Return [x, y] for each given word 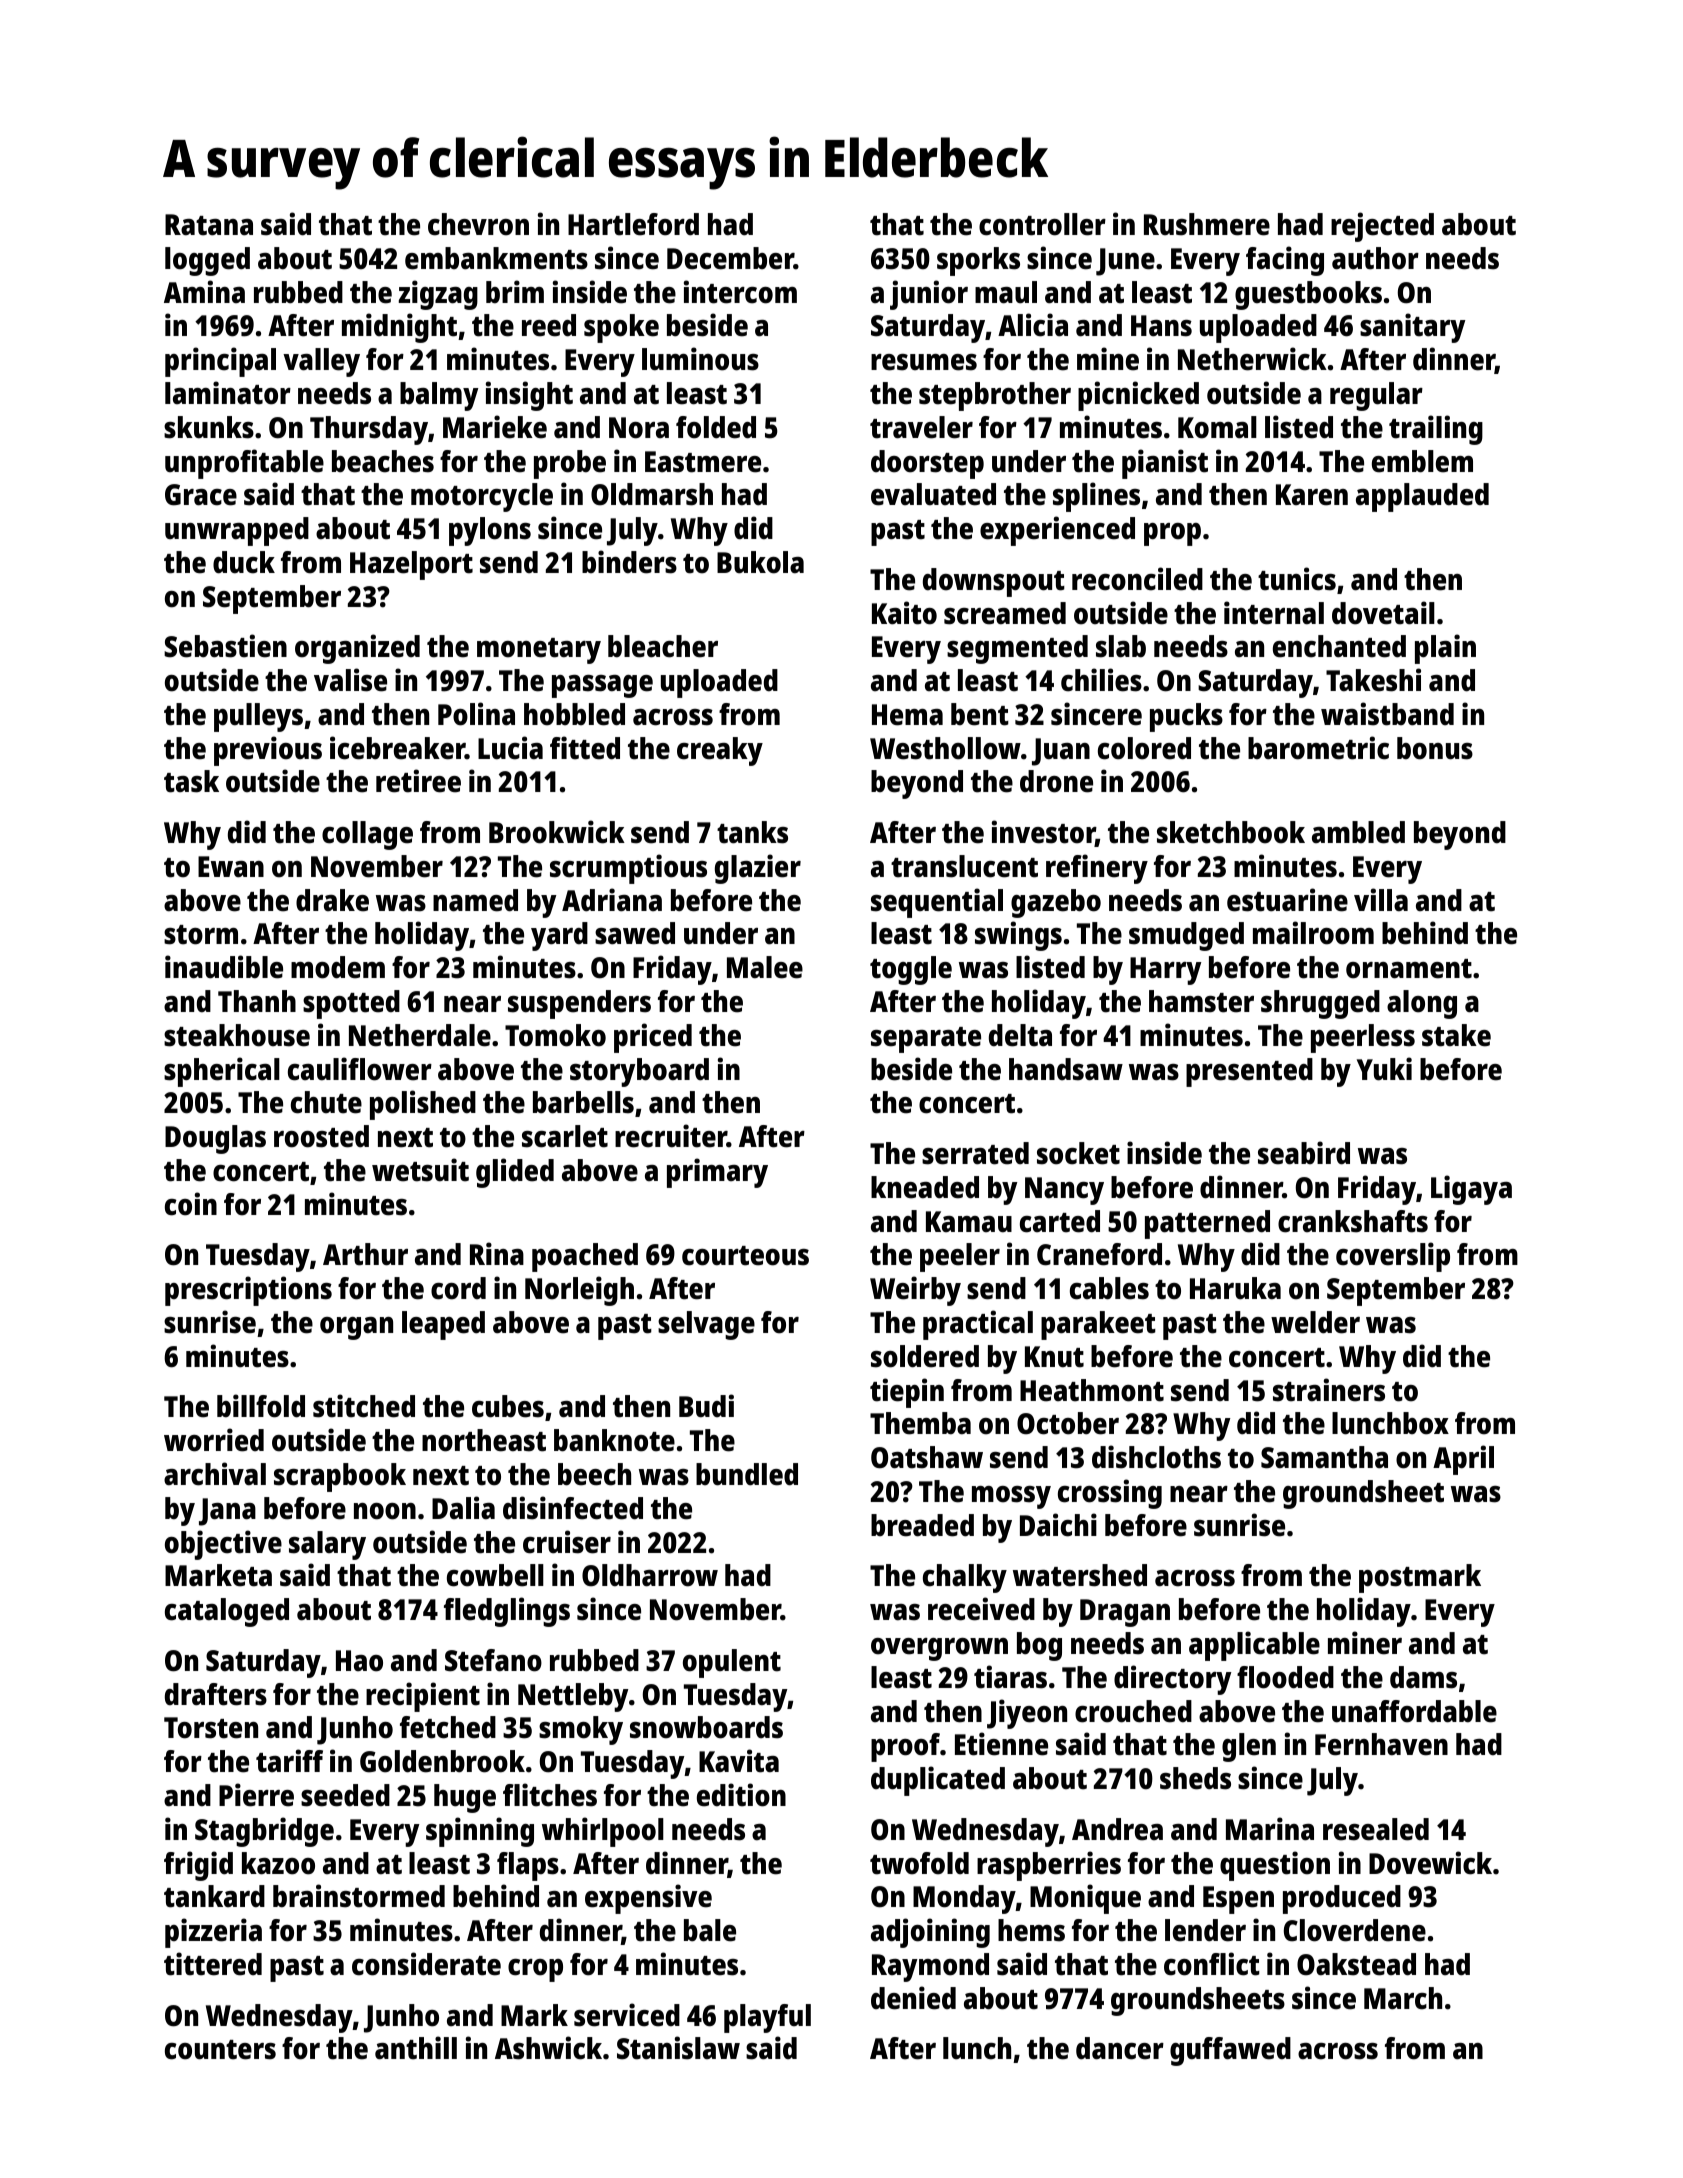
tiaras [1010, 1677]
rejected [1382, 227]
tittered [213, 1964]
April [1463, 1460]
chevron [478, 224]
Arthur [365, 1254]
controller [1042, 224]
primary [717, 1173]
